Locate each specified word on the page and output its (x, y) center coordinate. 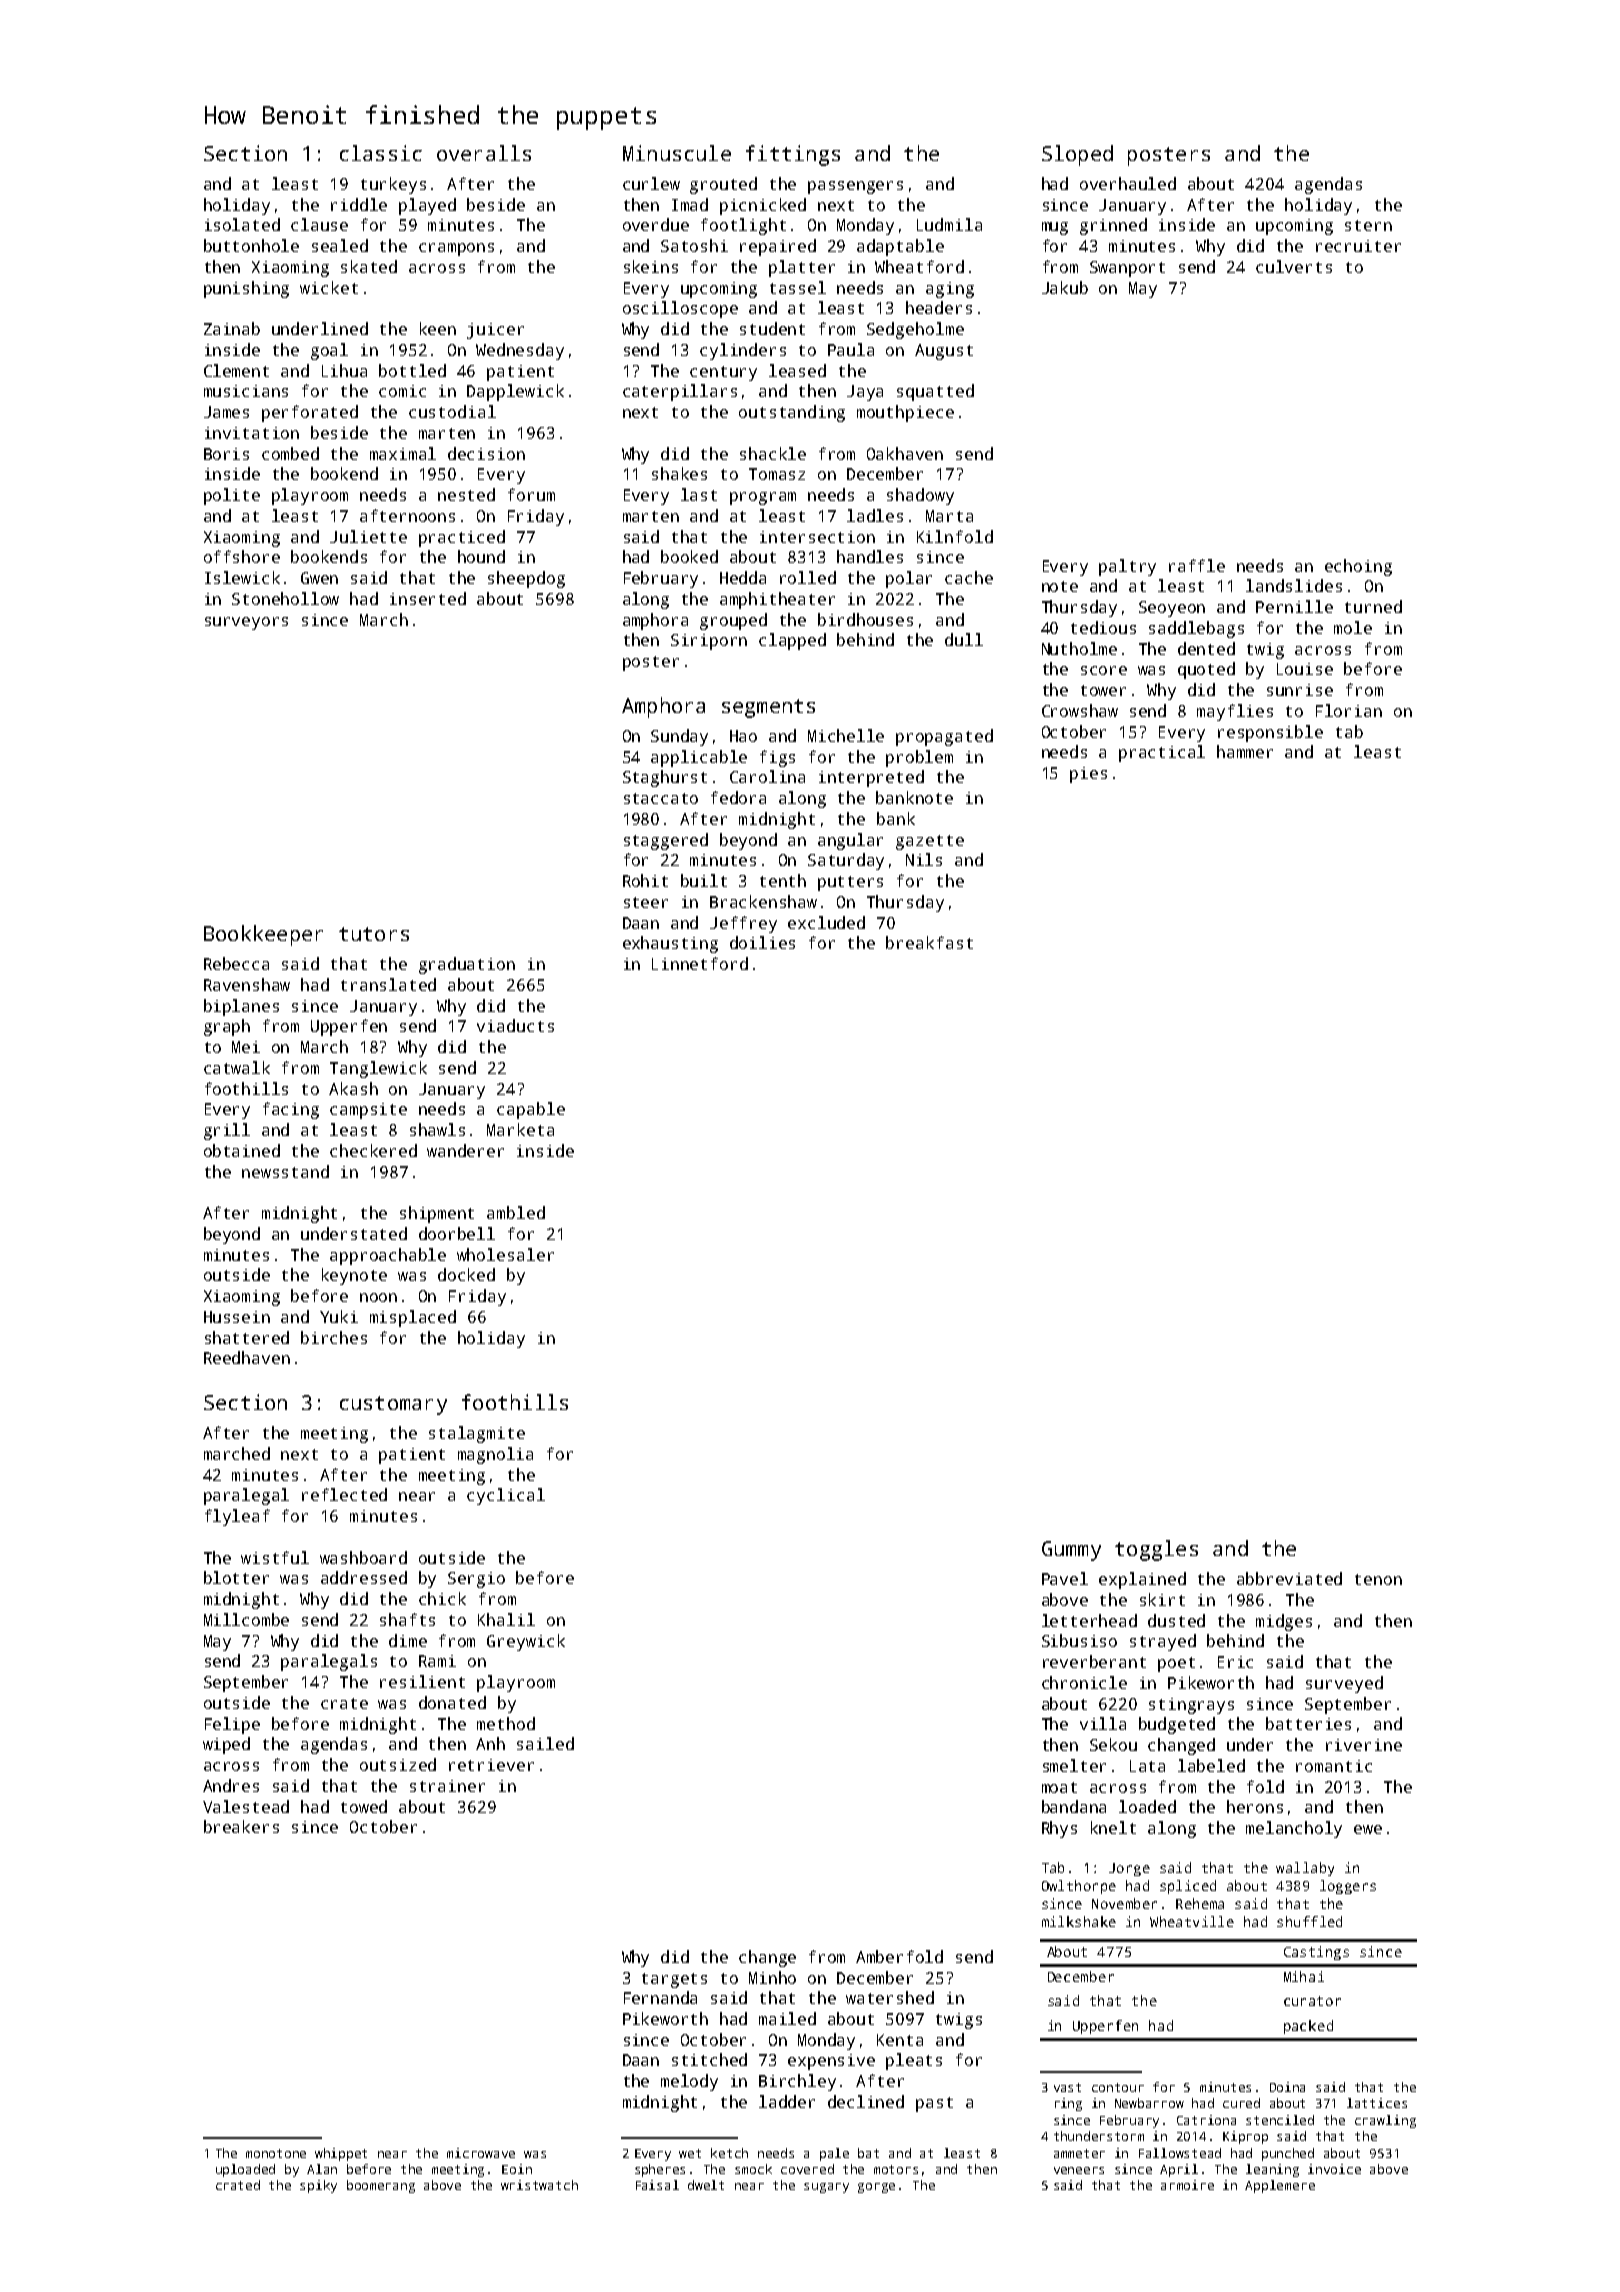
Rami (437, 1661)
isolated (242, 224)
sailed (545, 1743)
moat (1059, 1787)
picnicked (763, 206)
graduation (467, 965)
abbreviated (1289, 1578)
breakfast (929, 942)
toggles (1156, 1550)
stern (1368, 225)
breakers (241, 1826)
